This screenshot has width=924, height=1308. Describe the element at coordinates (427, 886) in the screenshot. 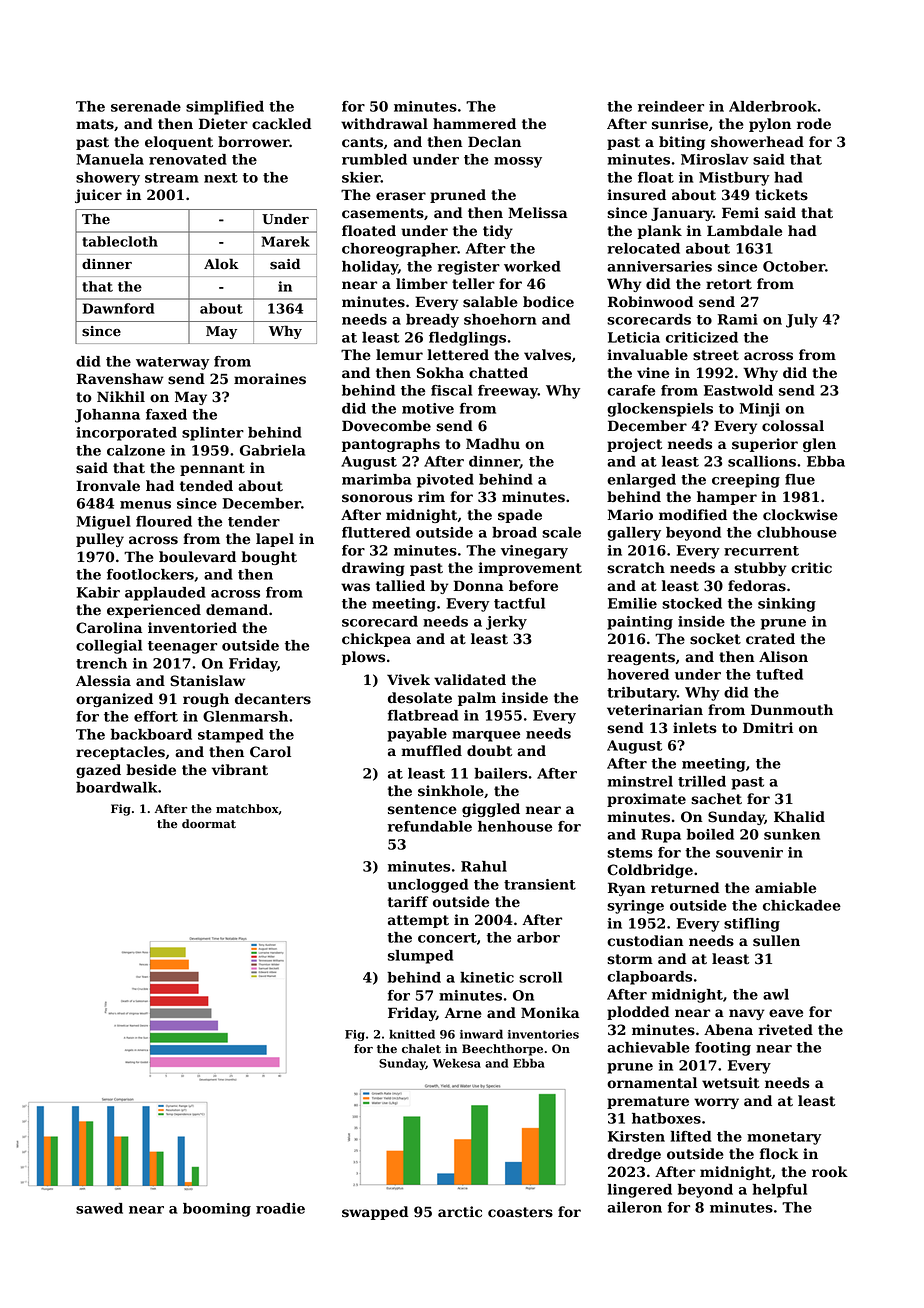

I see `unclogged` at that location.
